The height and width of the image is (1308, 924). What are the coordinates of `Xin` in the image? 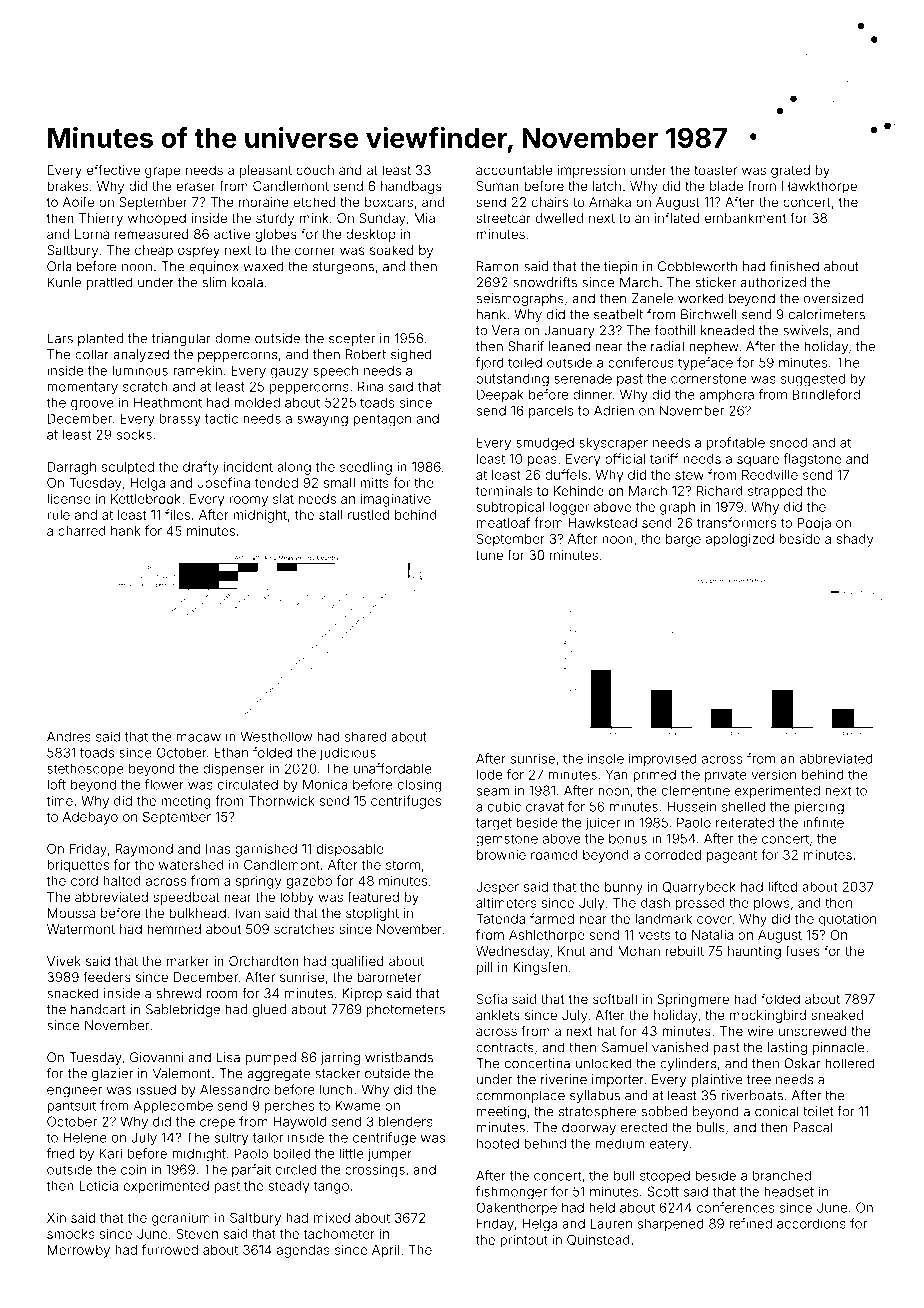 It's located at (56, 1218).
